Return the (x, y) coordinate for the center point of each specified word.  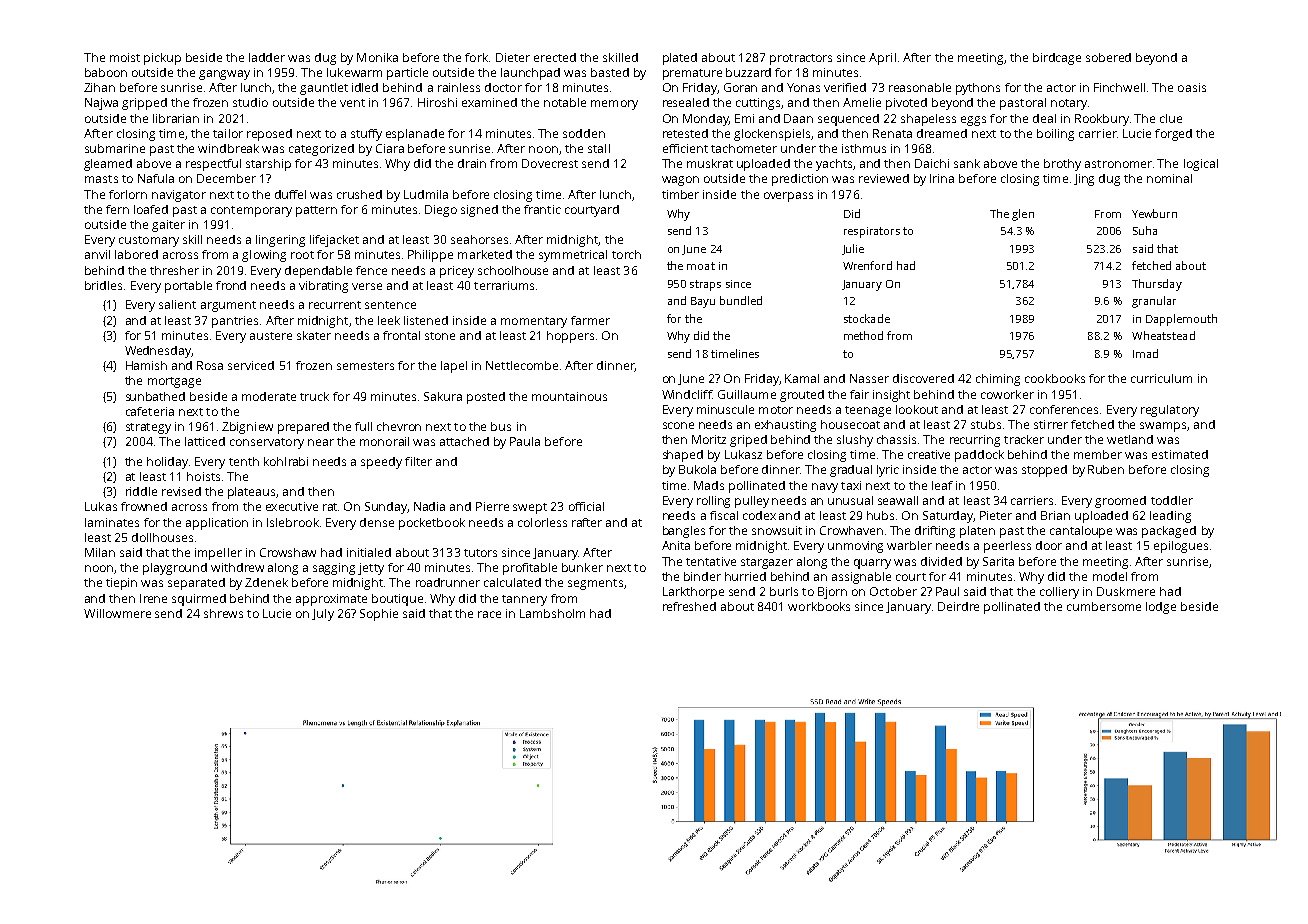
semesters (365, 366)
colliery (1059, 593)
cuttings (758, 104)
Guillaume (747, 394)
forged (1173, 135)
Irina (942, 178)
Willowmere (117, 613)
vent (352, 103)
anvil (97, 254)
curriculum (1161, 378)
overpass (788, 197)
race (489, 614)
